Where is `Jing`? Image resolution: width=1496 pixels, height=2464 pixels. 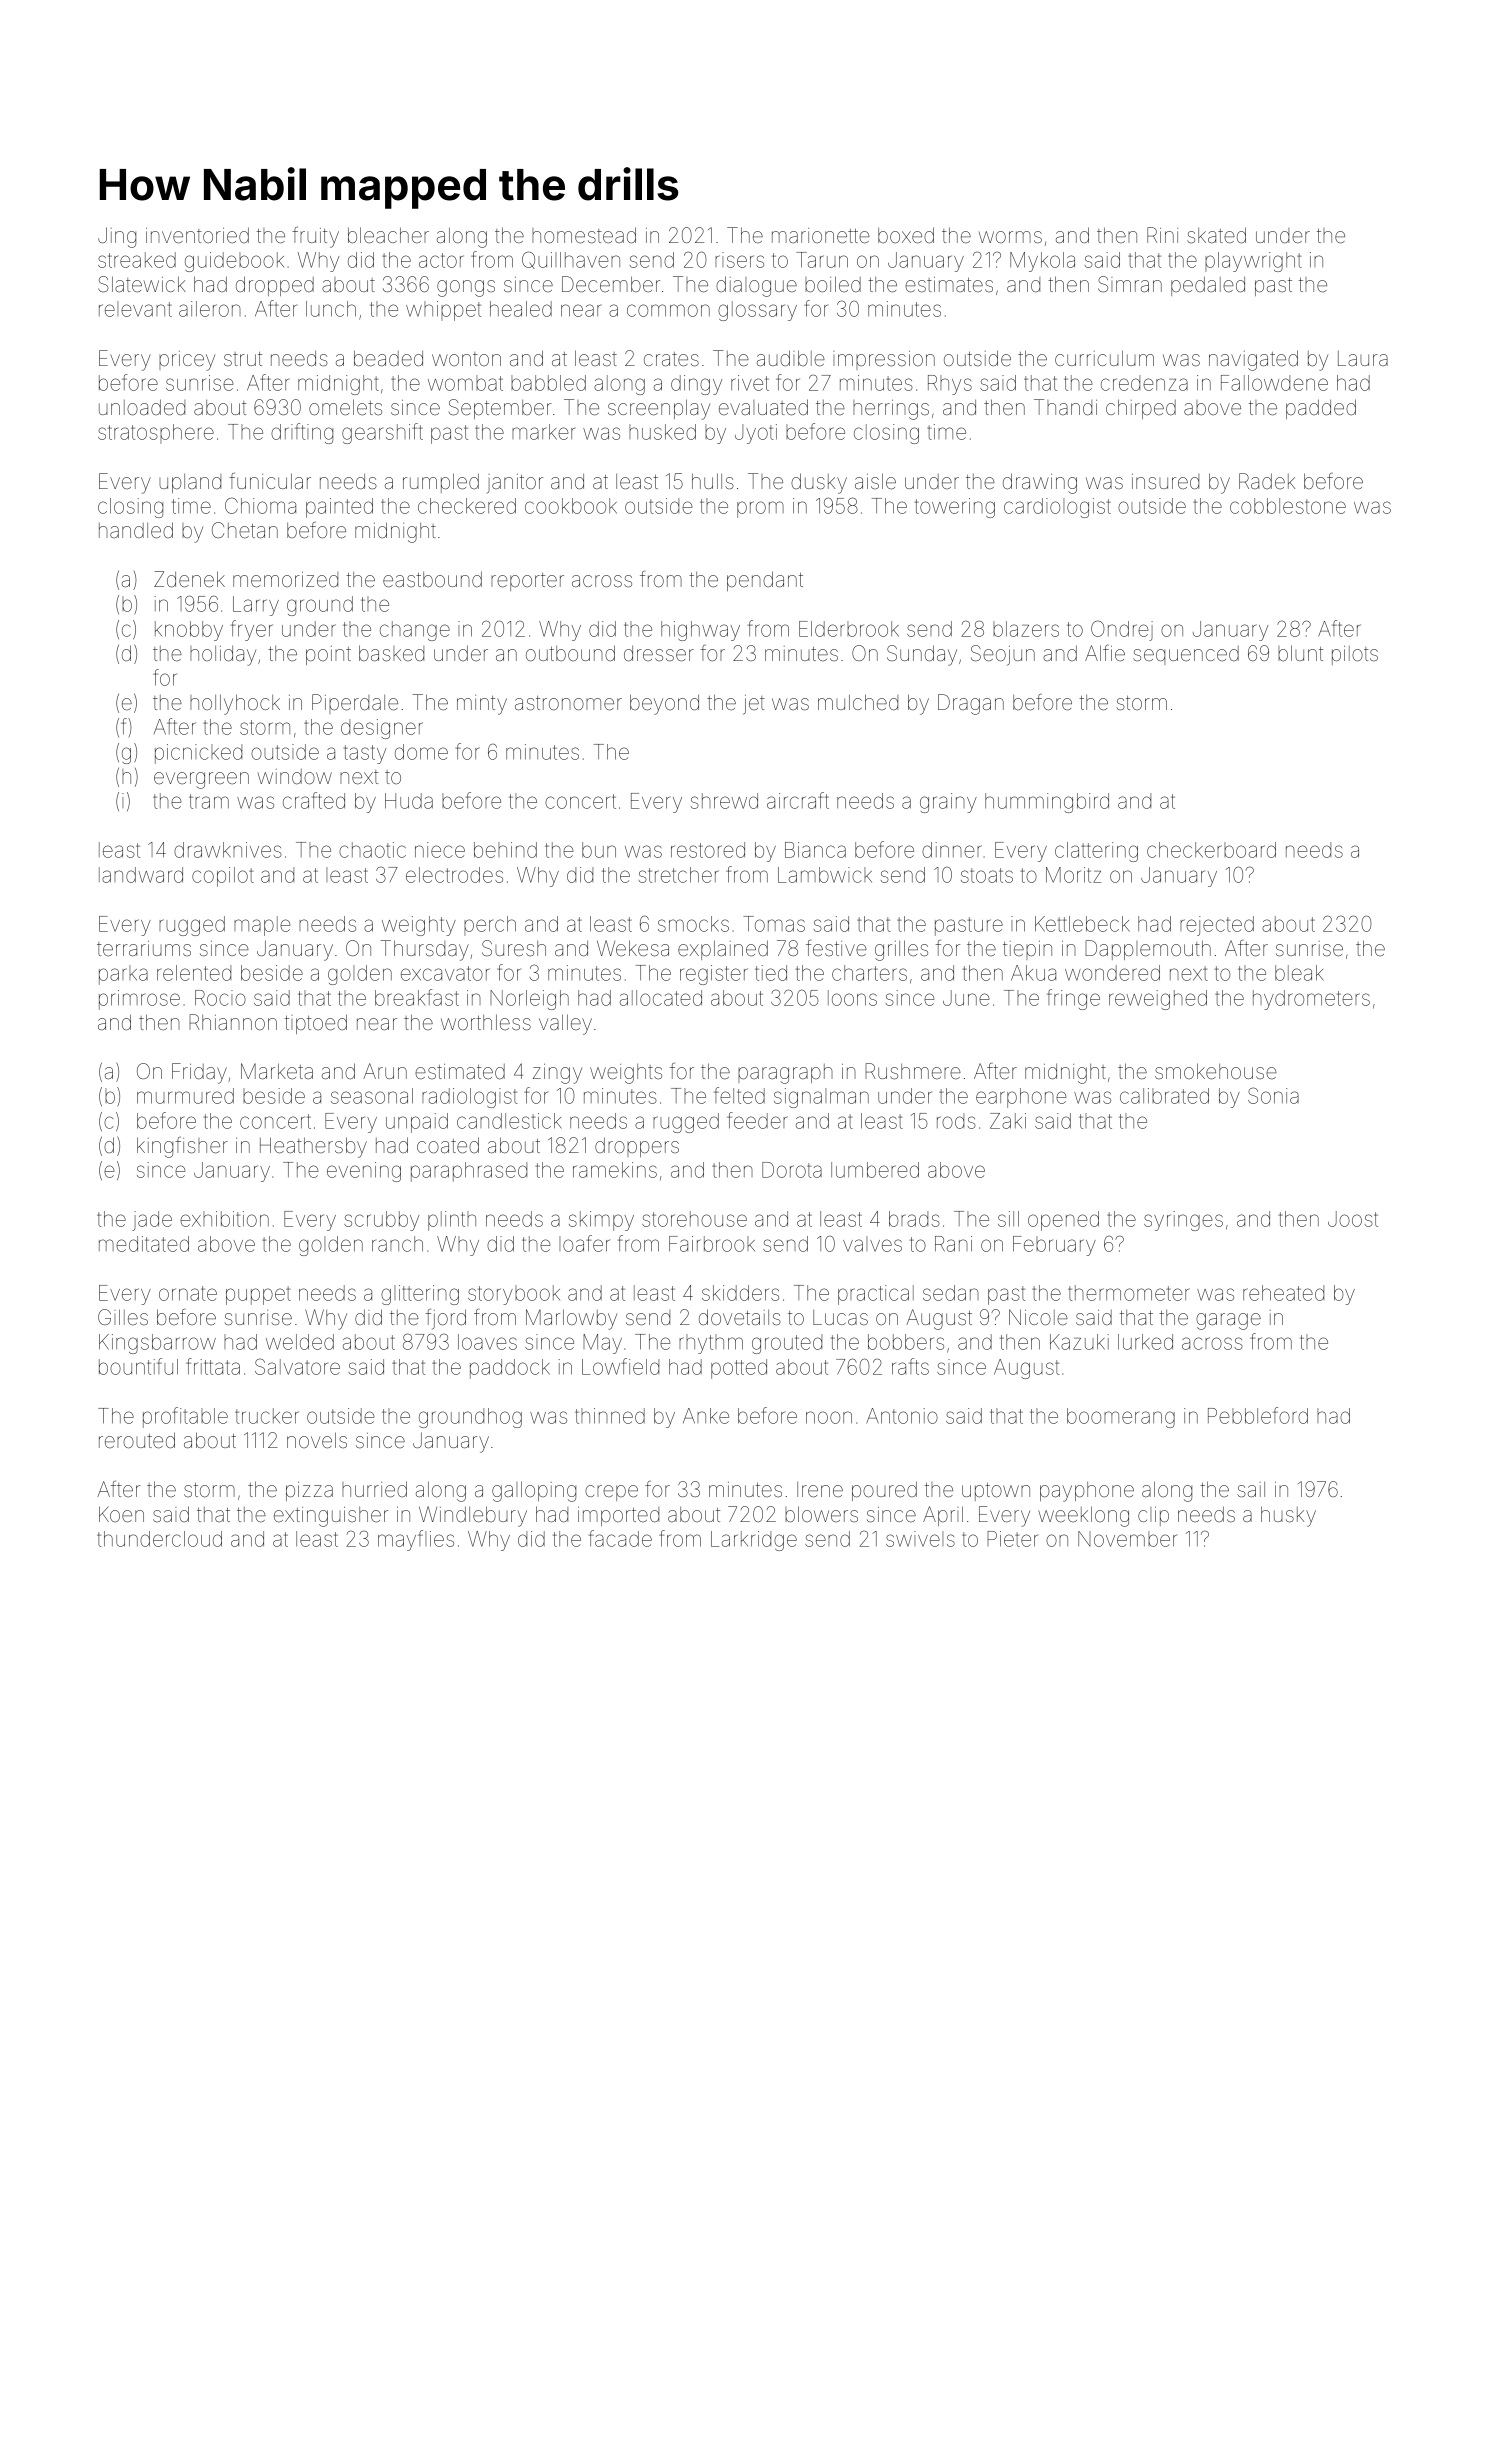
Jing is located at coordinates (117, 237).
